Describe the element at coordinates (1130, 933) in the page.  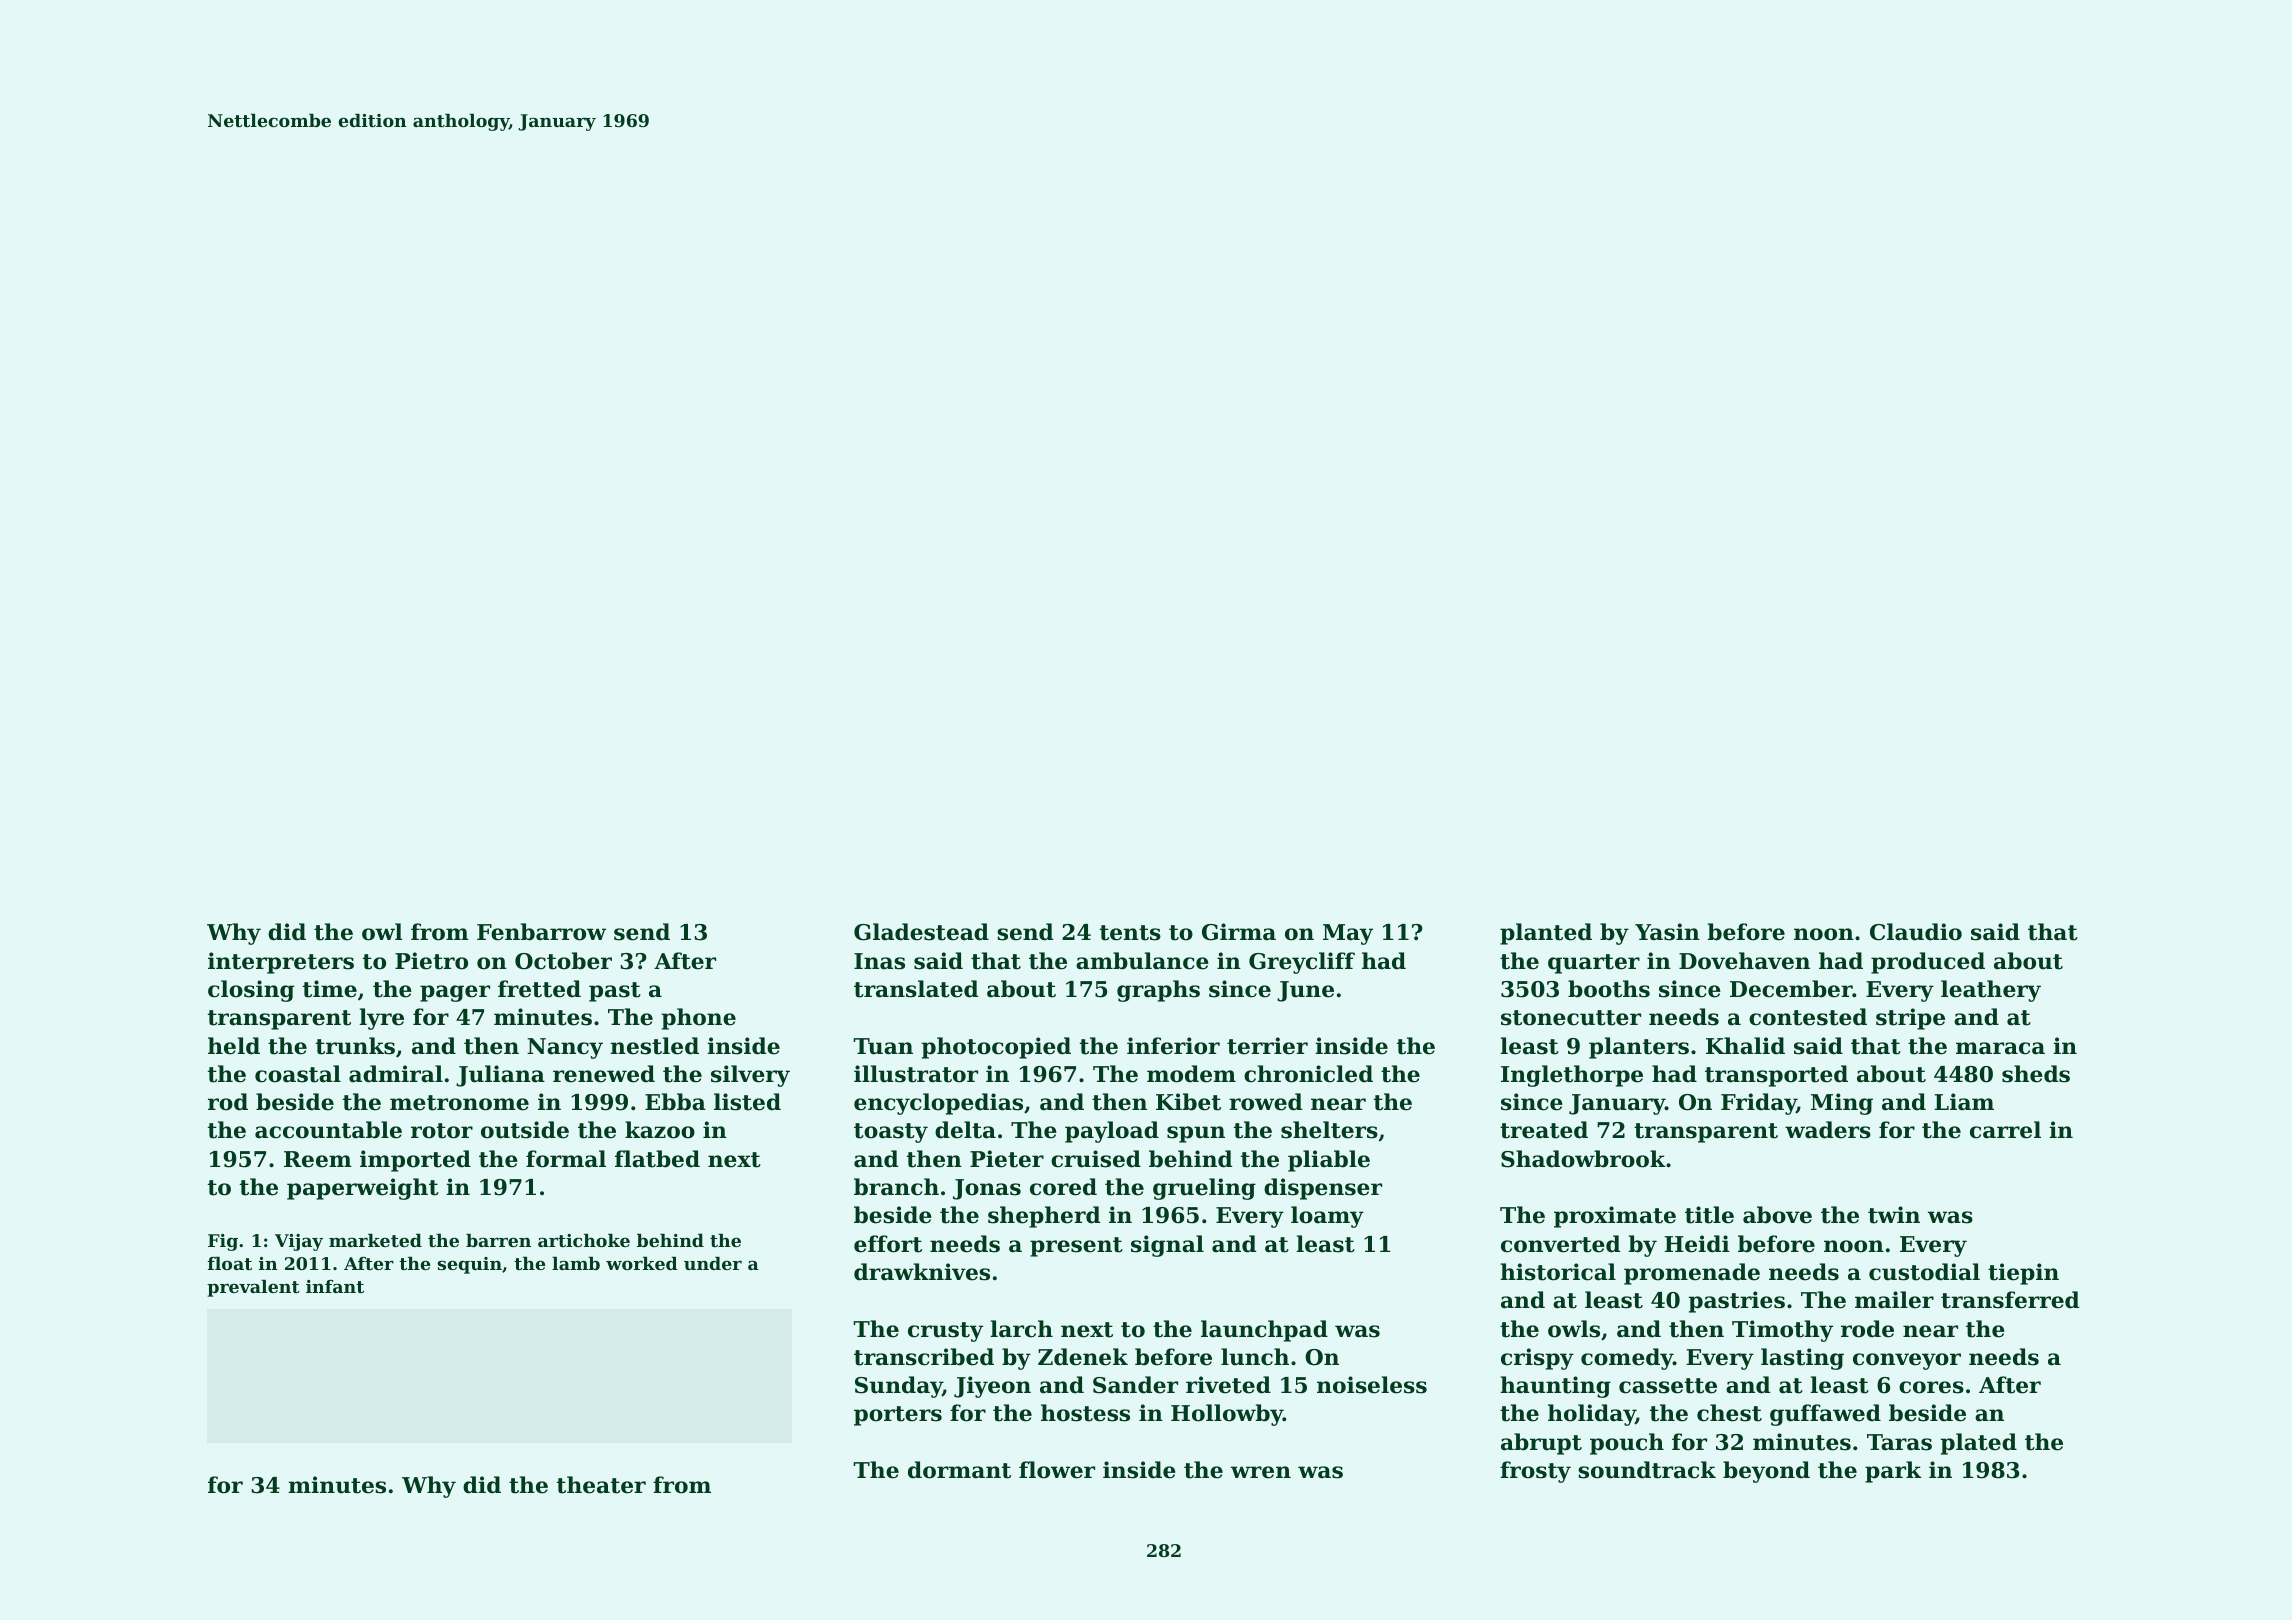
I see `tents` at that location.
